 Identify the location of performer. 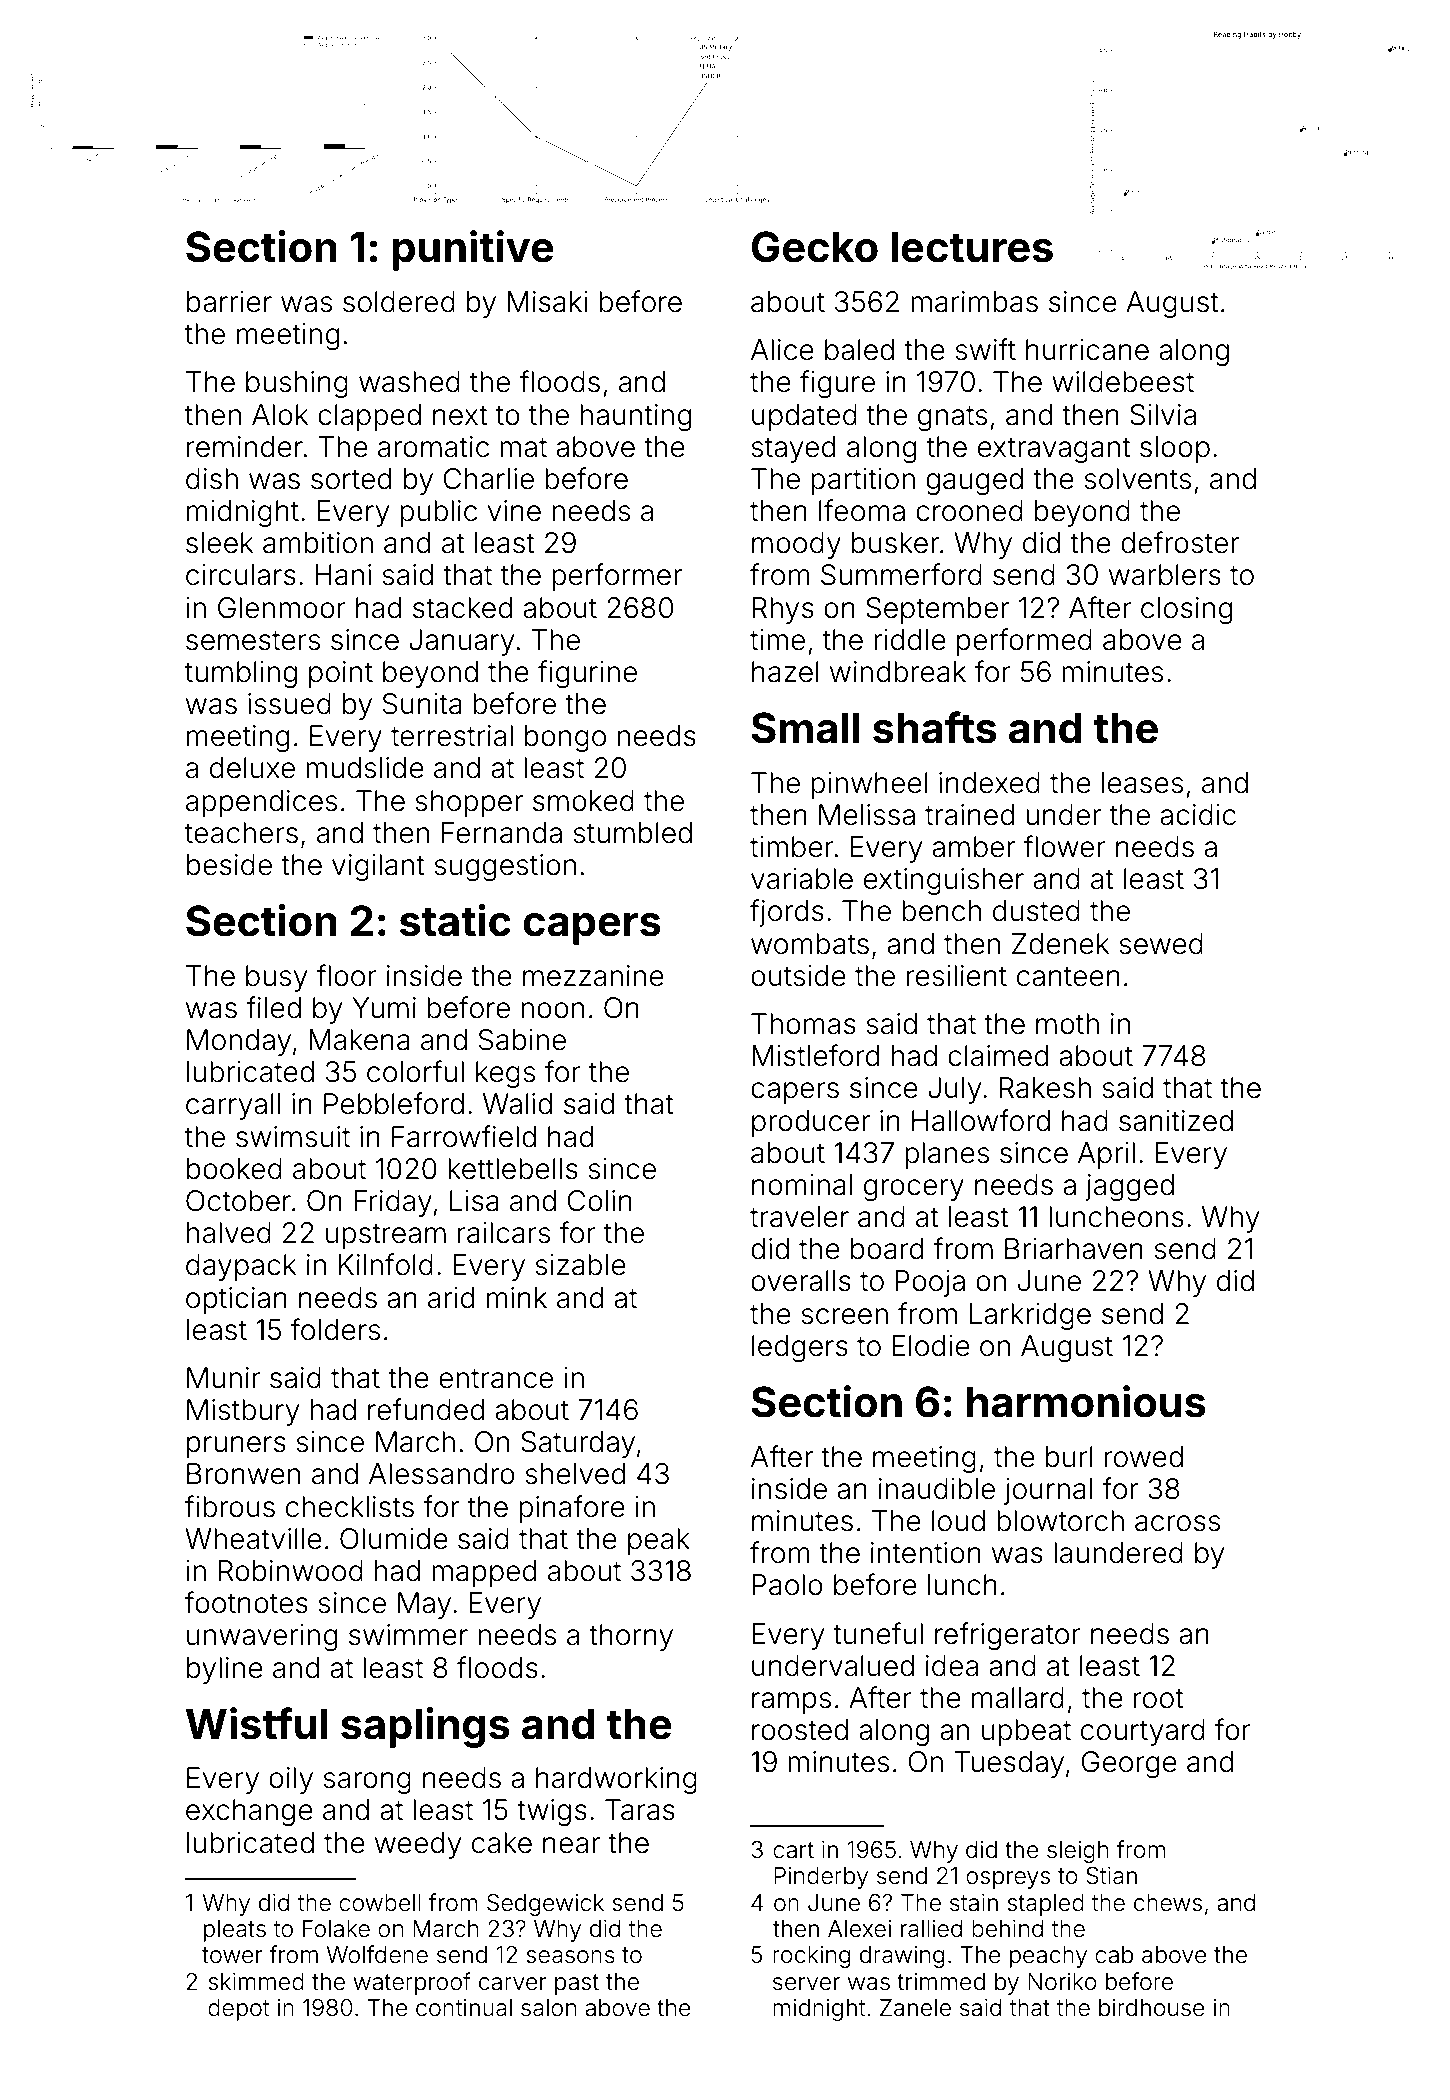
(617, 577).
